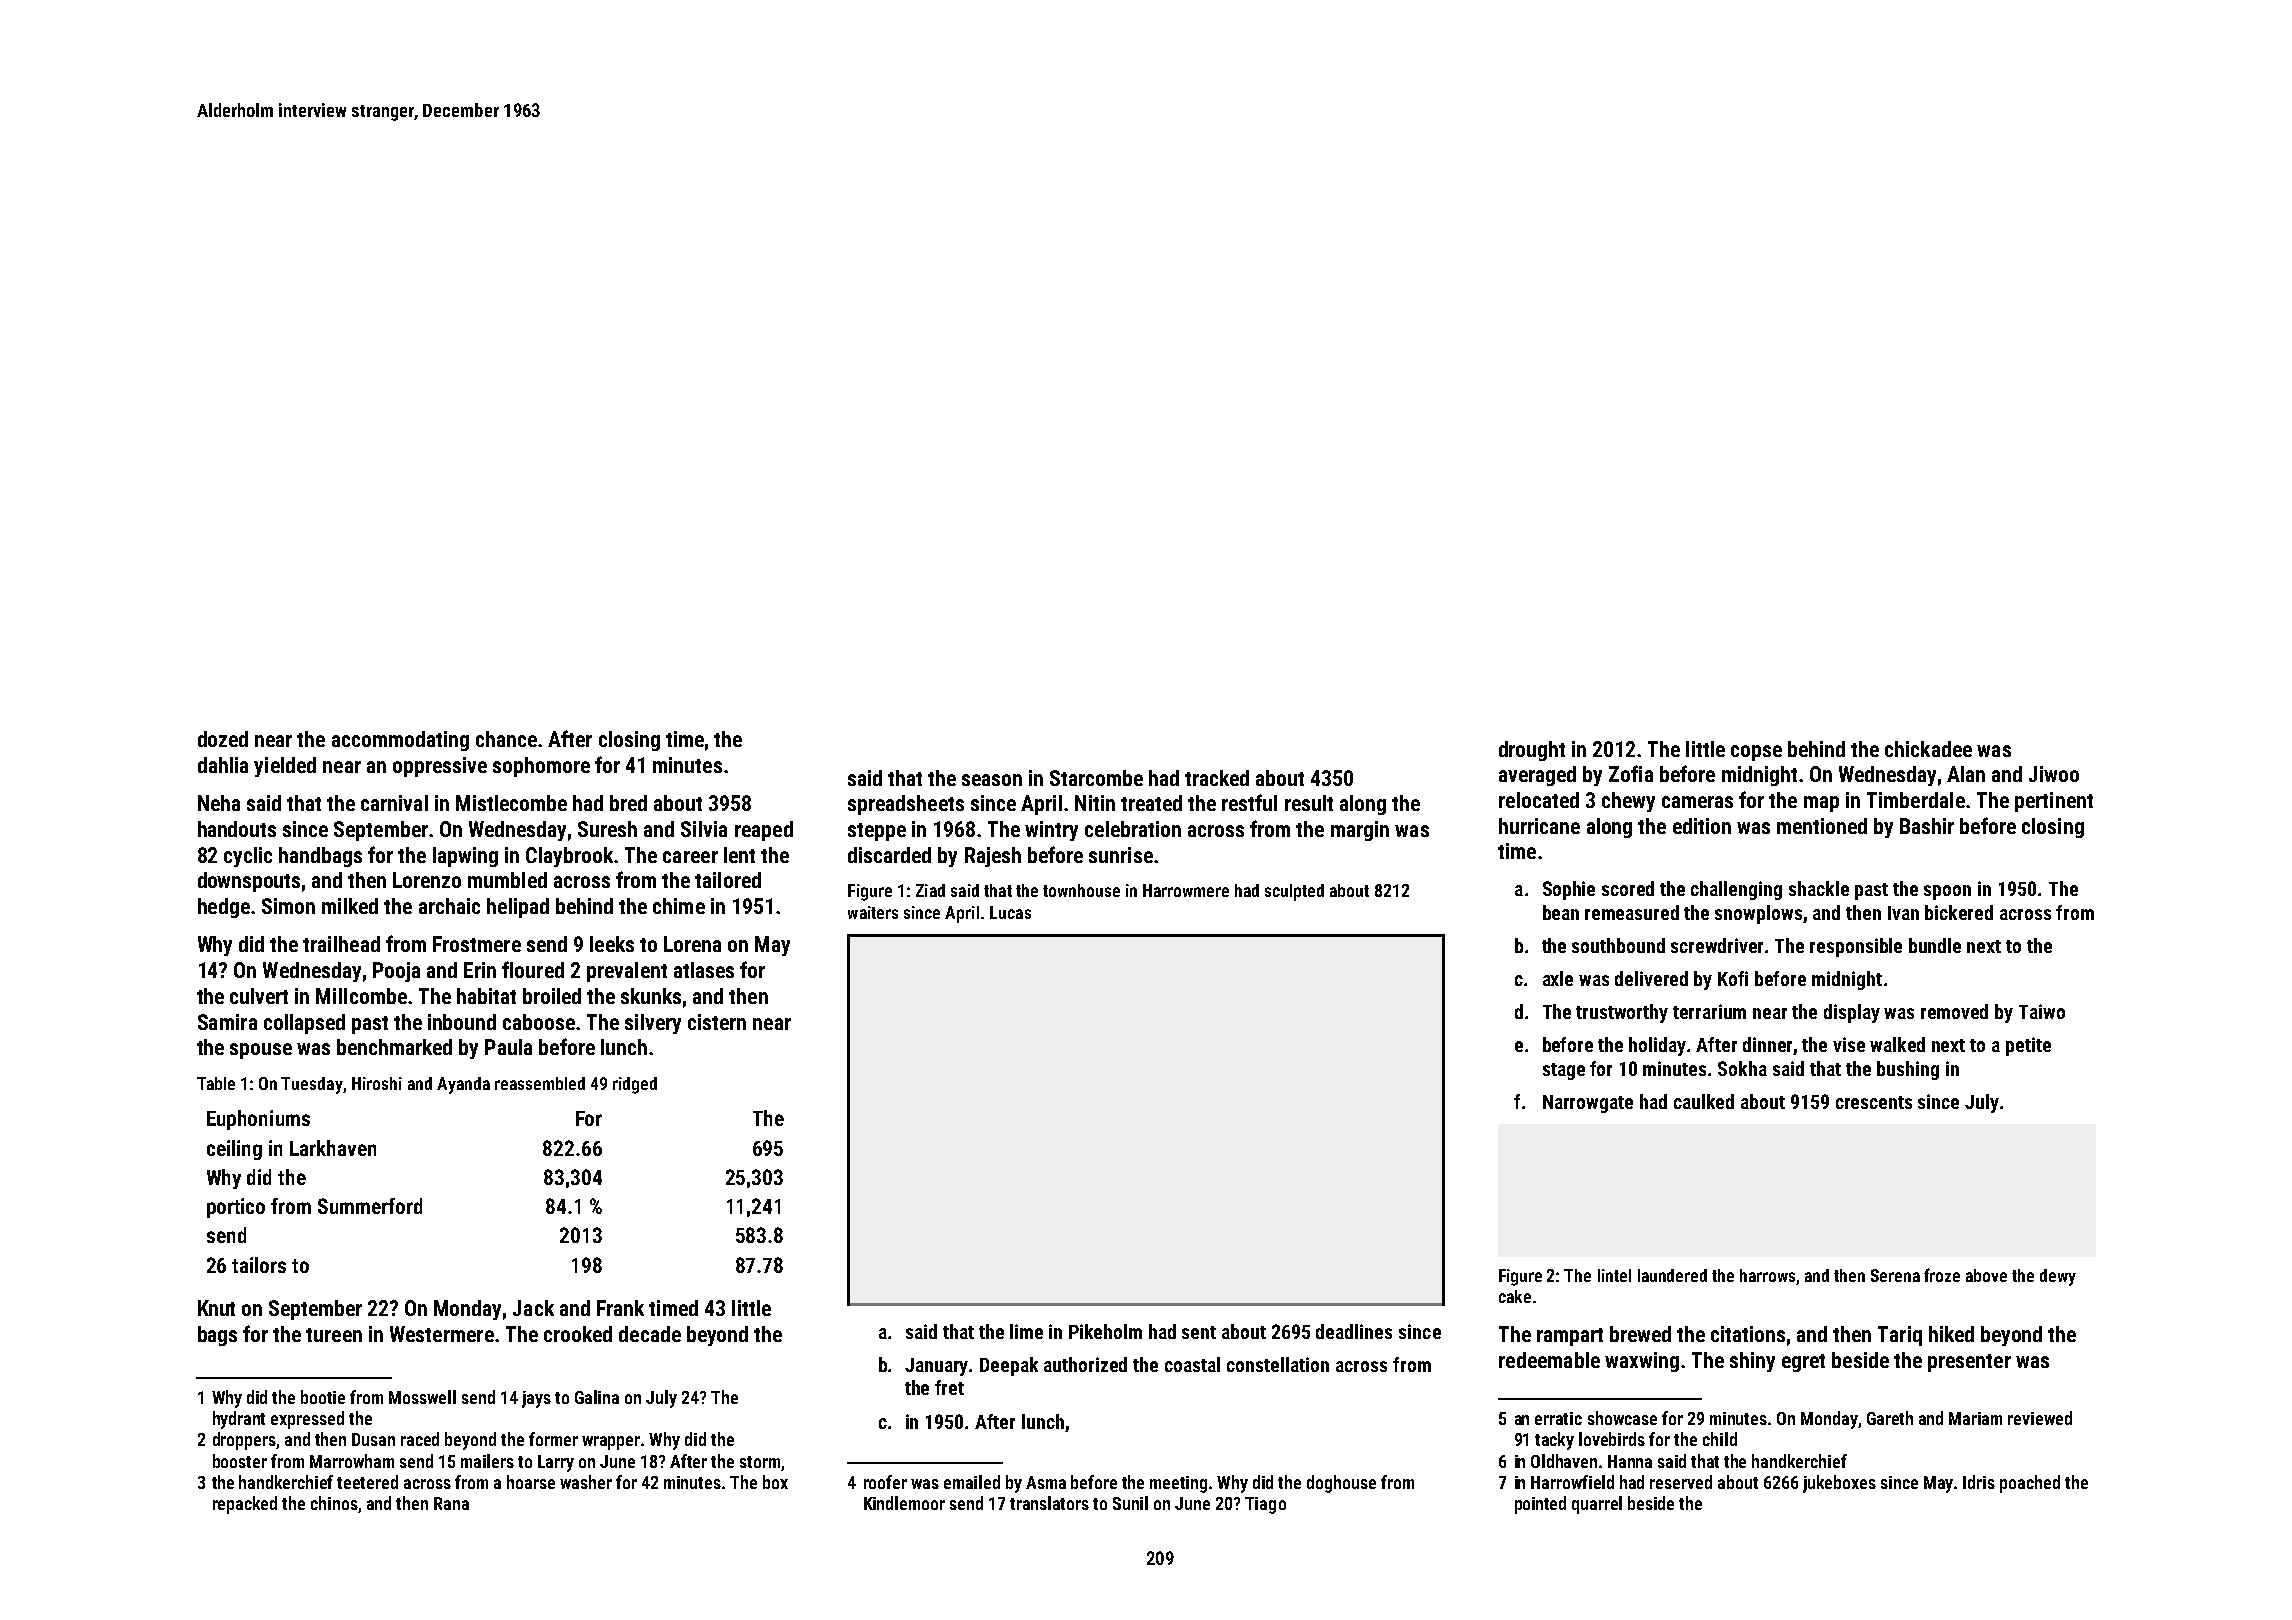 The width and height of the screenshot is (2292, 1620). Describe the element at coordinates (1614, 1275) in the screenshot. I see `lintel` at that location.
